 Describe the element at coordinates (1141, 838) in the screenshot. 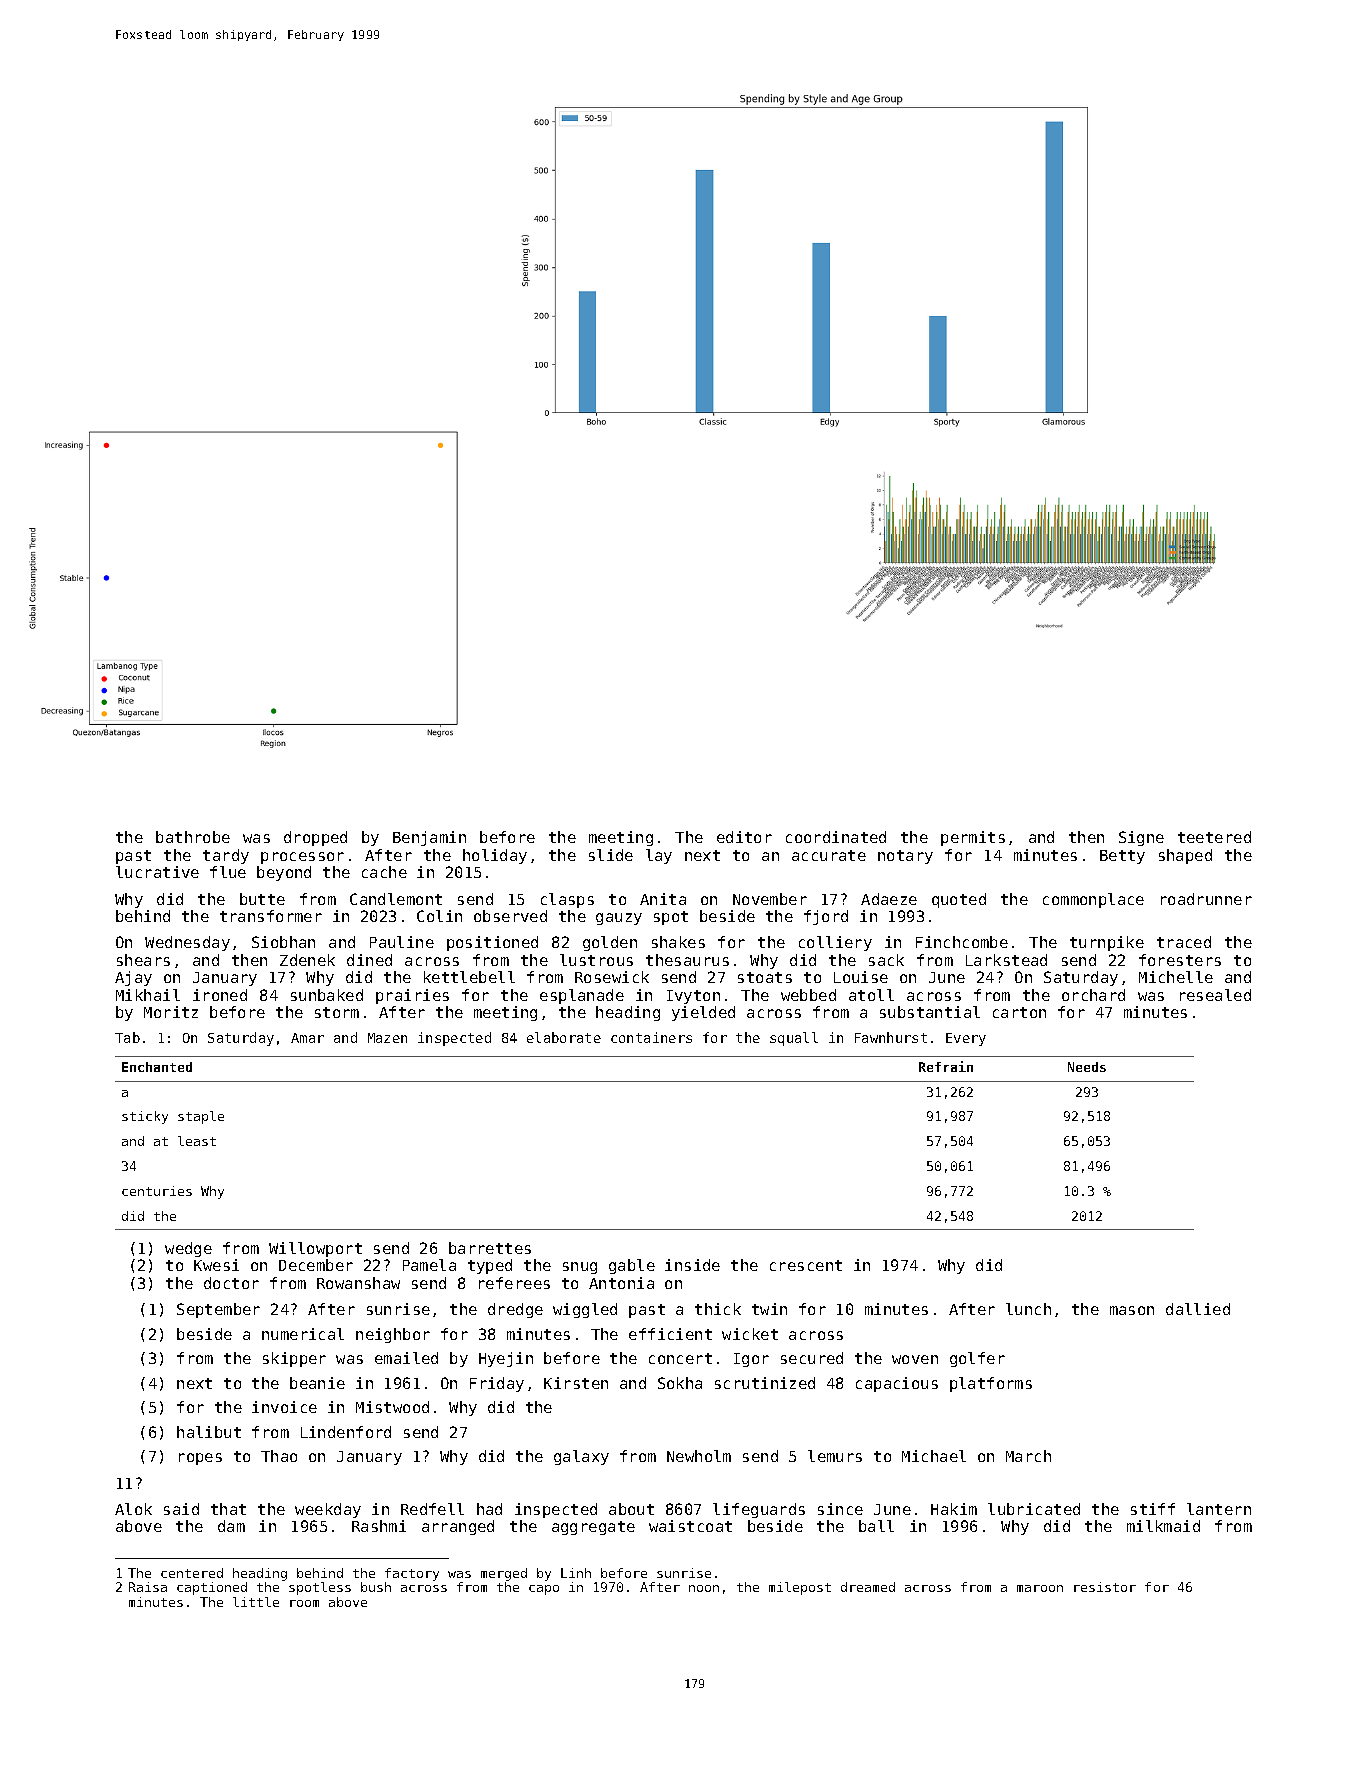

I see `Signe` at that location.
